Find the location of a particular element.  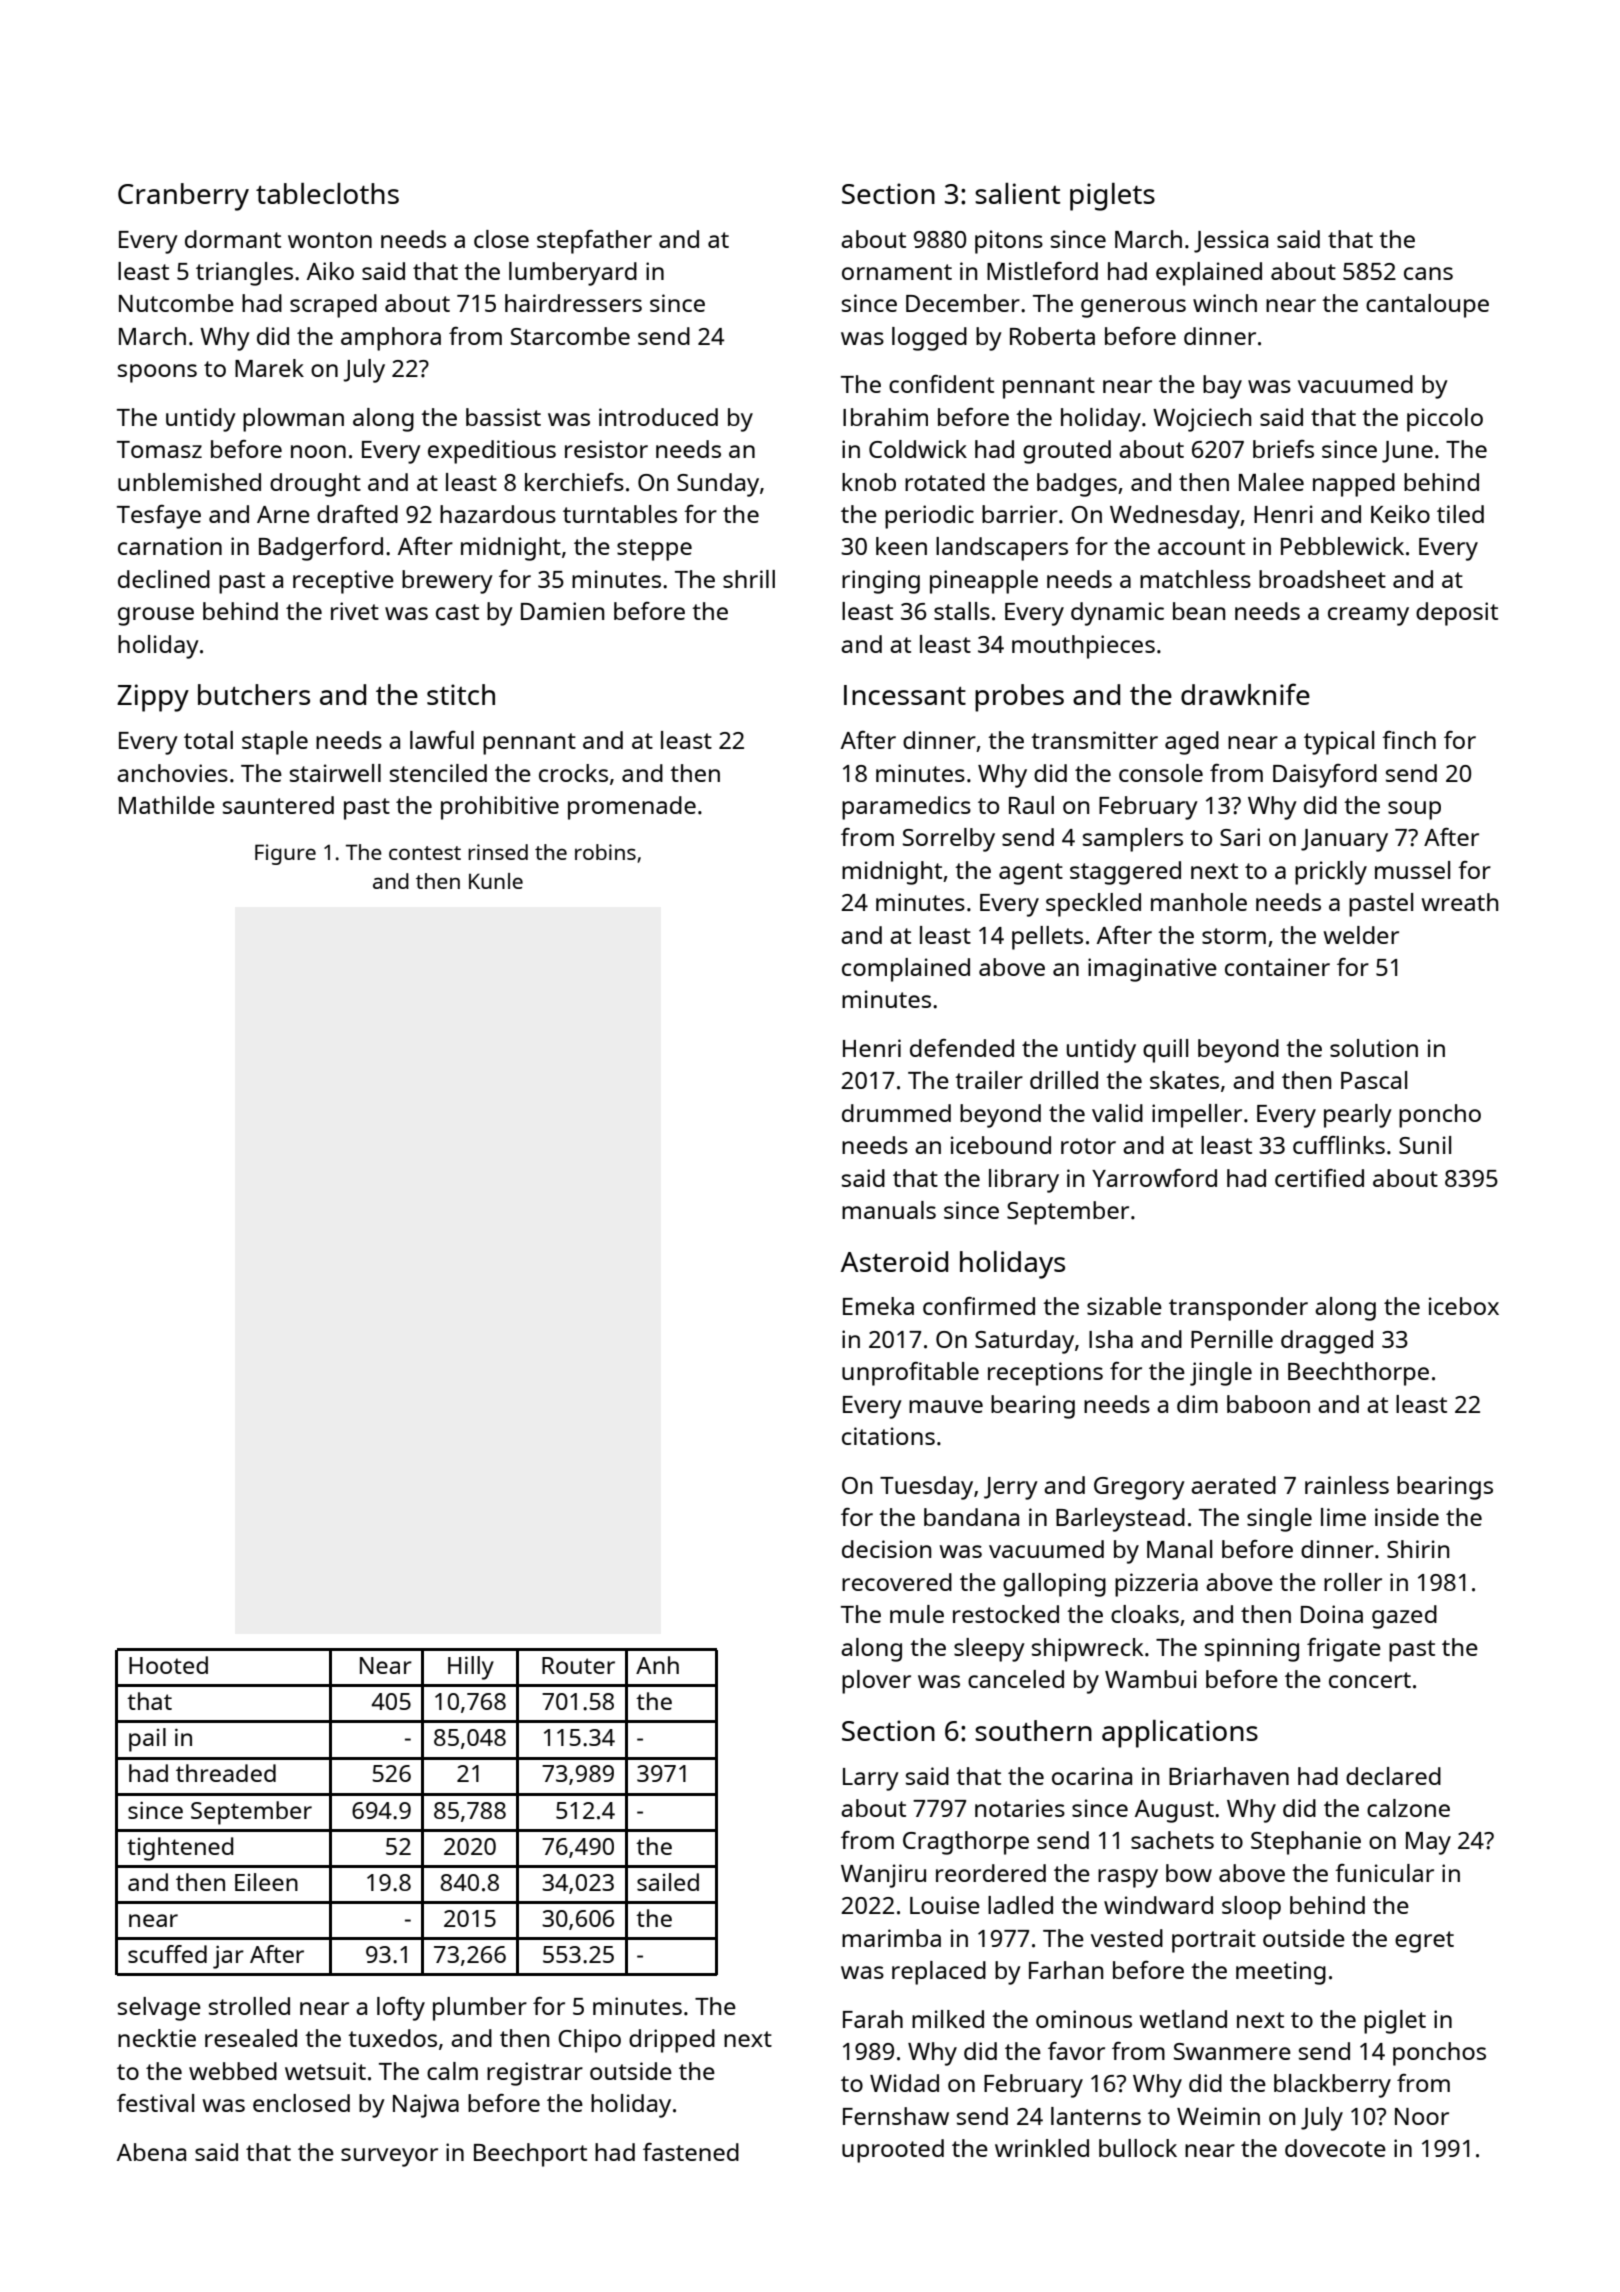

tiled is located at coordinates (1460, 514).
